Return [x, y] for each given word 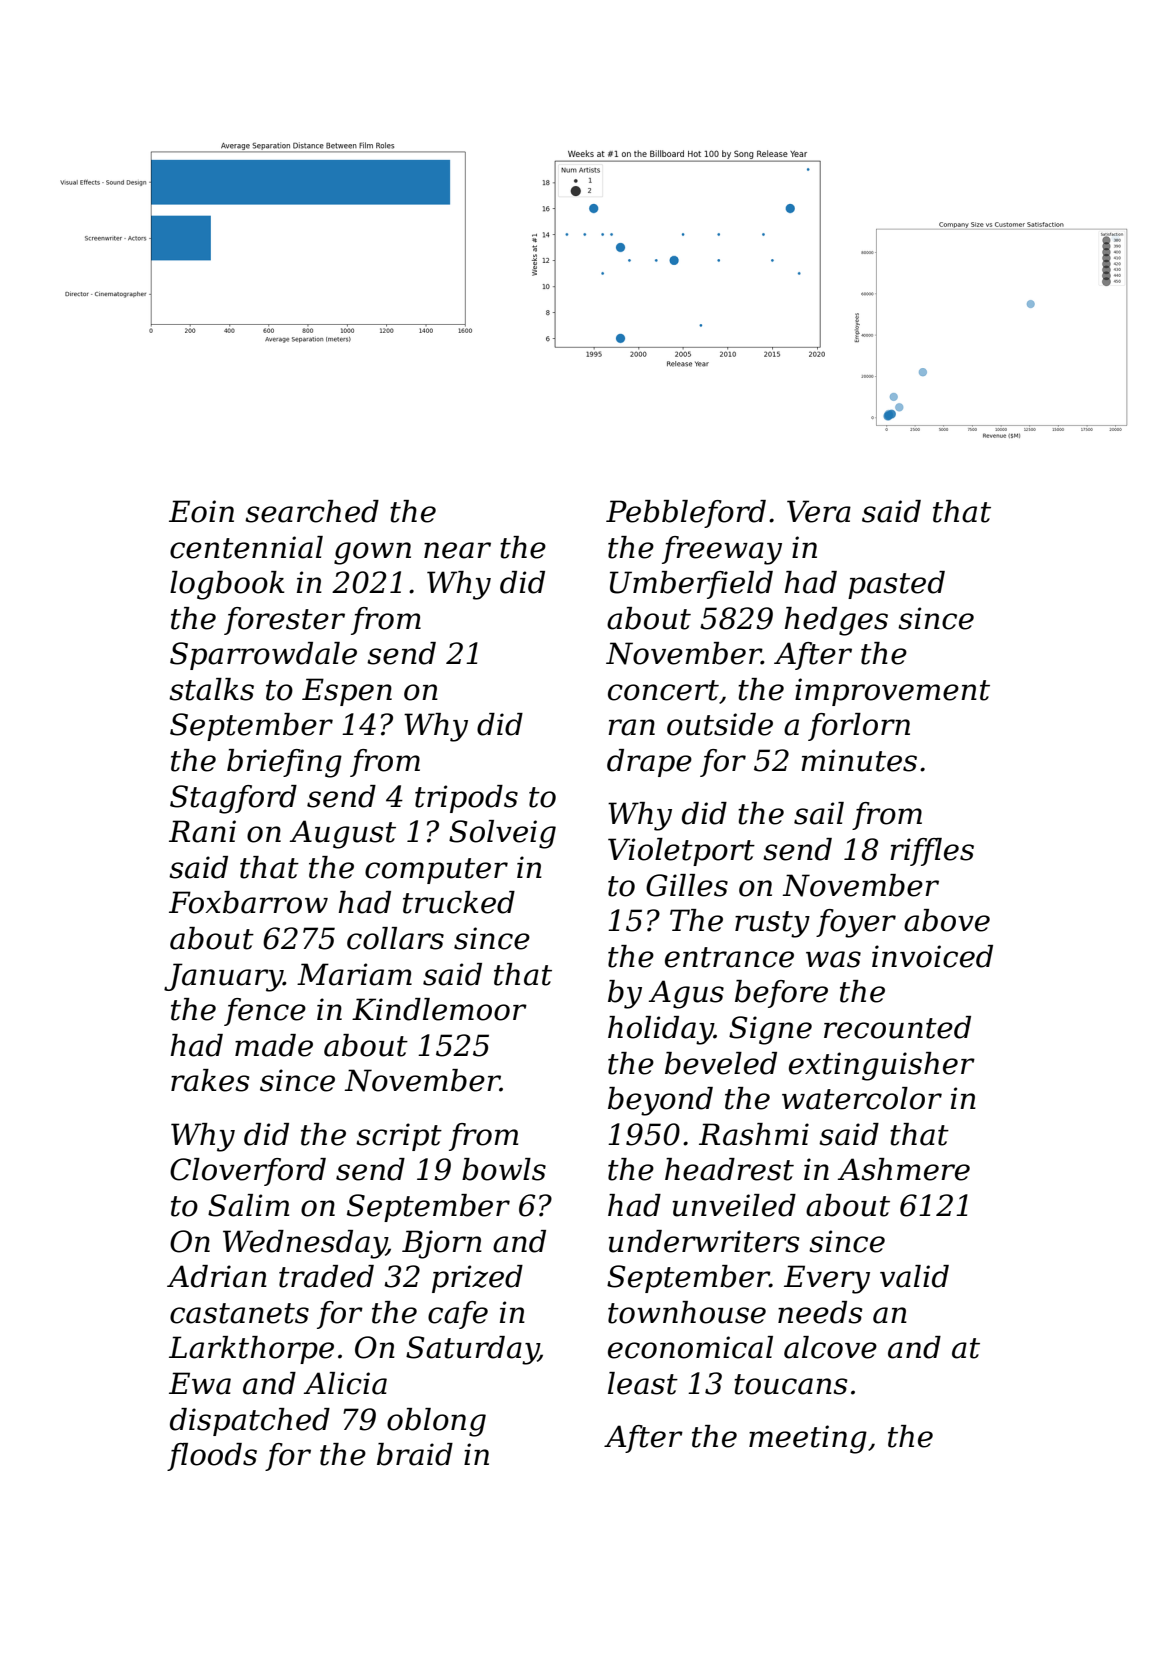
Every [827, 1279]
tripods [466, 799]
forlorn [859, 727]
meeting [808, 1439]
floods [212, 1457]
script [399, 1137]
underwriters [703, 1241]
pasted [896, 585]
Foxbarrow [248, 902]
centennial [246, 547]
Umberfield [691, 585]
